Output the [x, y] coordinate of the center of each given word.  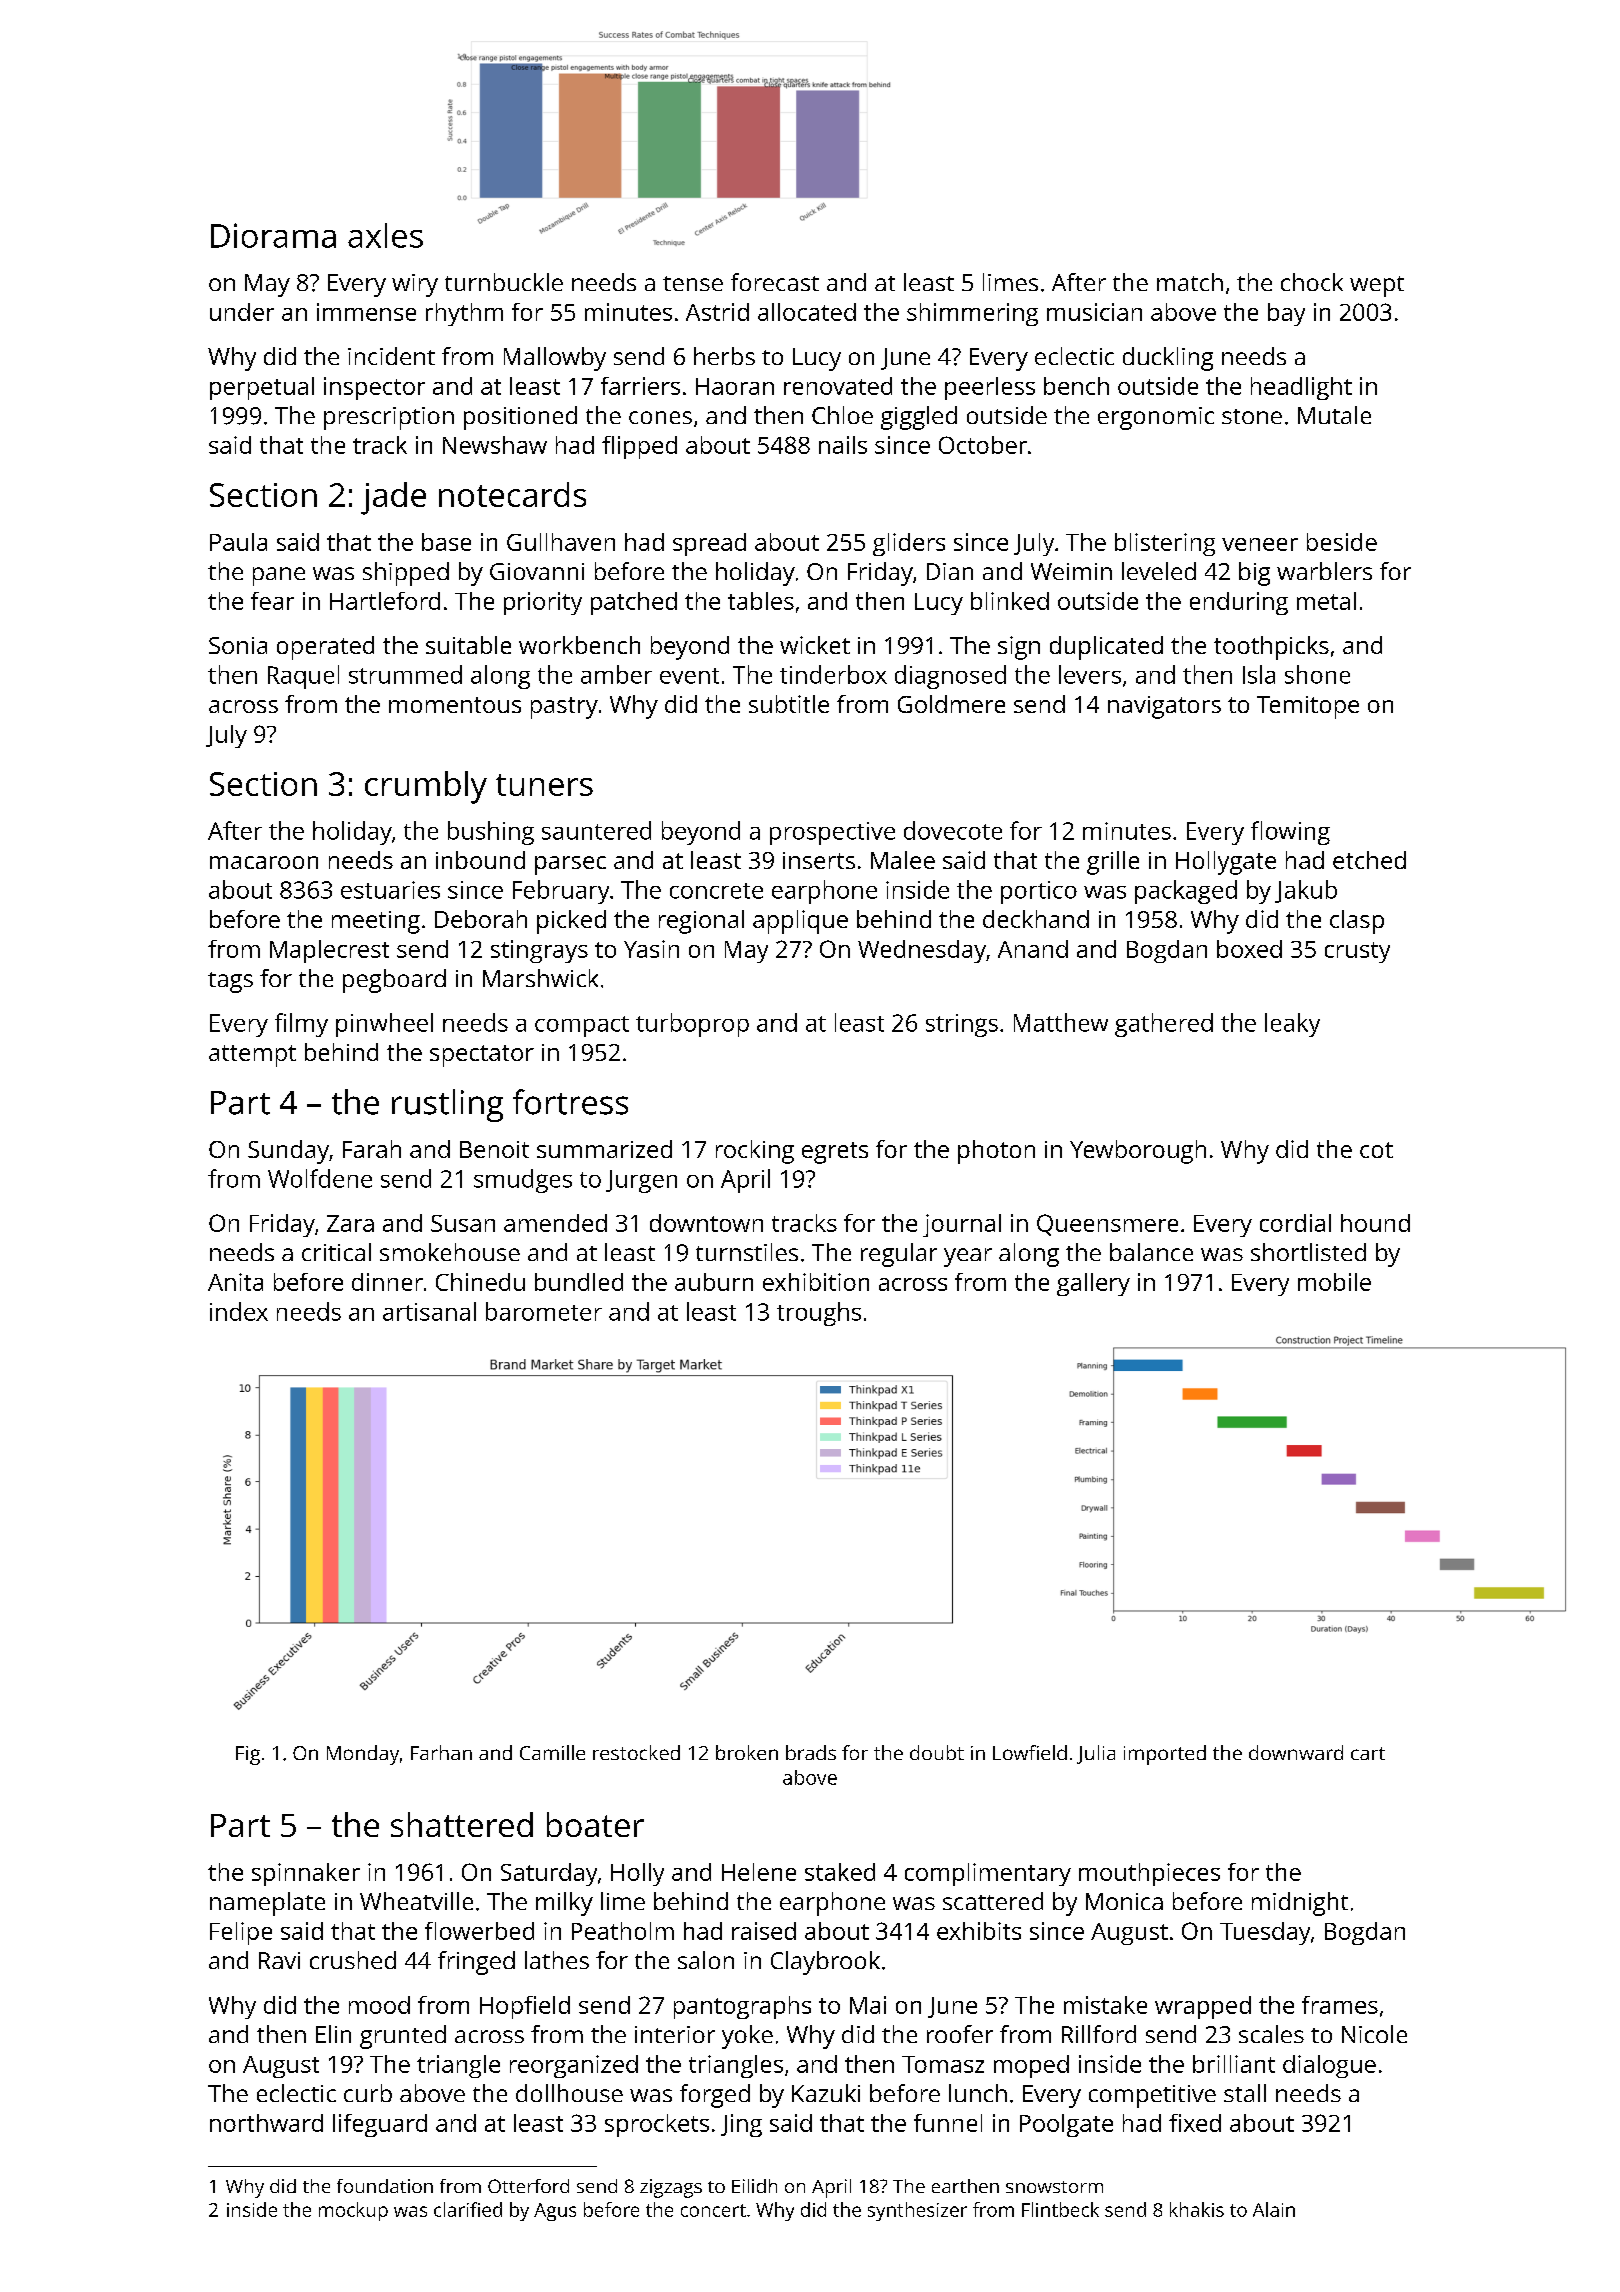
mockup [353, 2211]
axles [385, 235]
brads [811, 1752]
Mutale [1334, 415]
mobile [1334, 1282]
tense [693, 283]
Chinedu [480, 1282]
